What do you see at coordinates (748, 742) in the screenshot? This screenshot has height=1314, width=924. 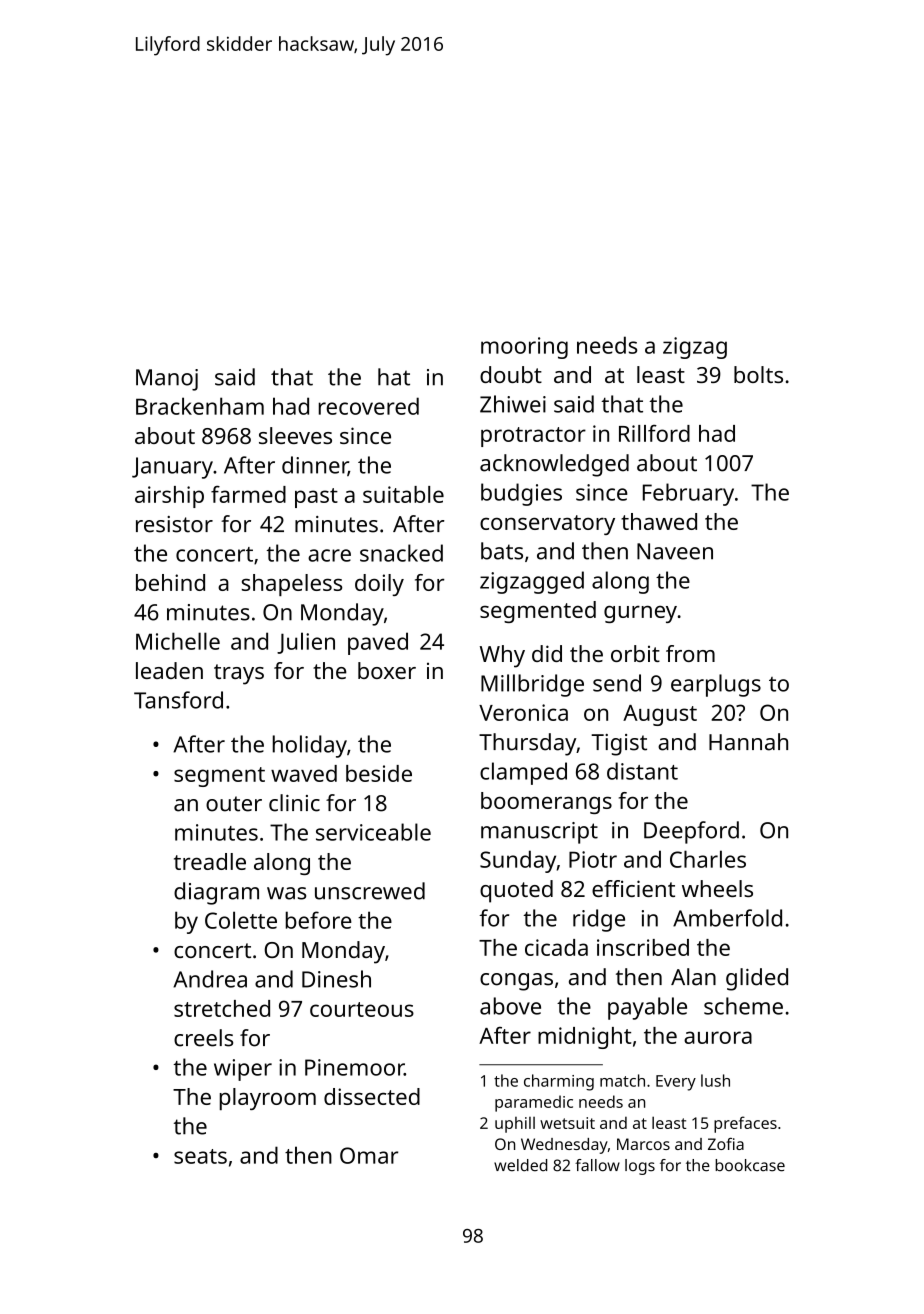 I see `Hannah` at bounding box center [748, 742].
